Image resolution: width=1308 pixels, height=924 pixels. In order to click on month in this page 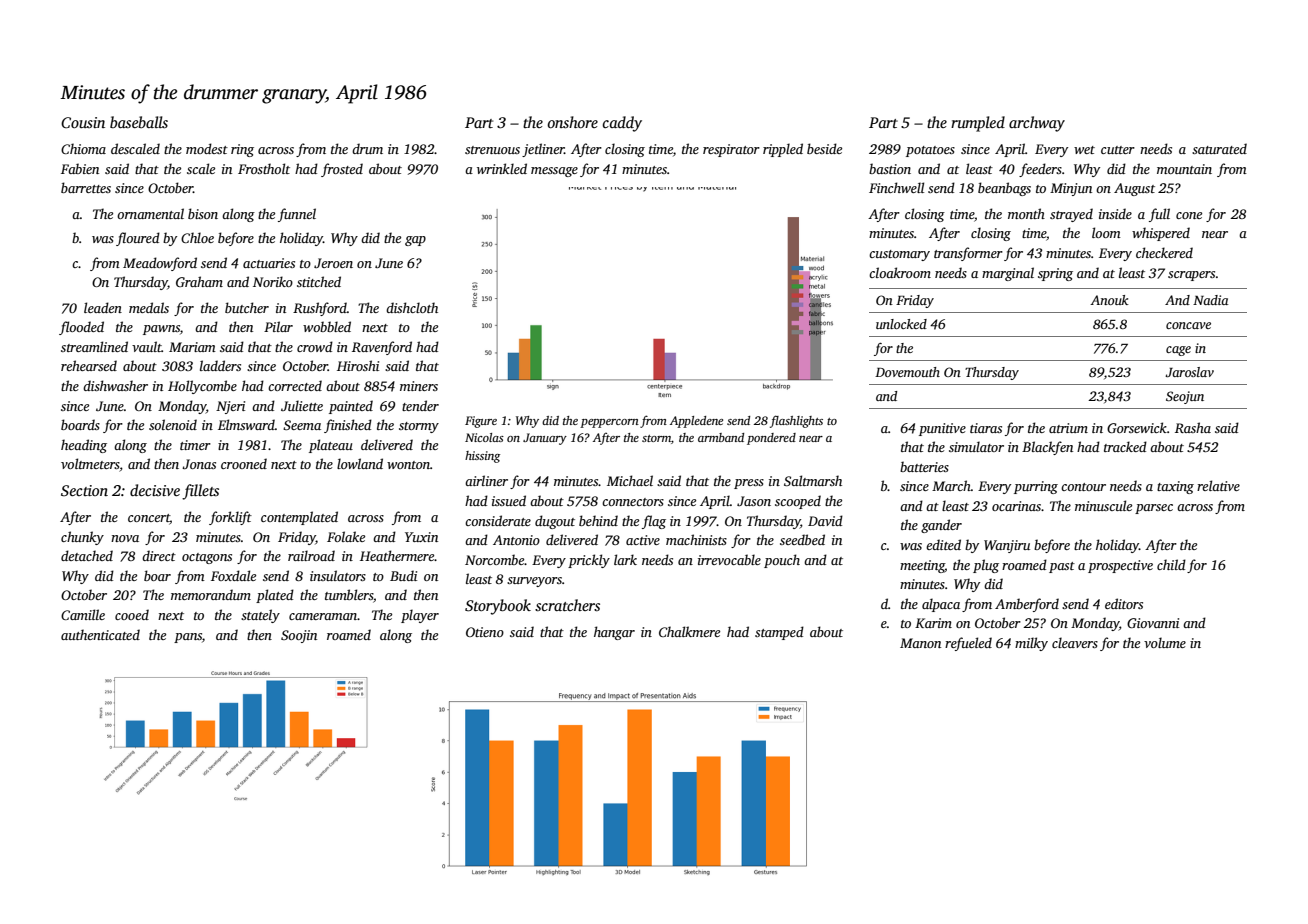, I will do `click(1026, 213)`.
